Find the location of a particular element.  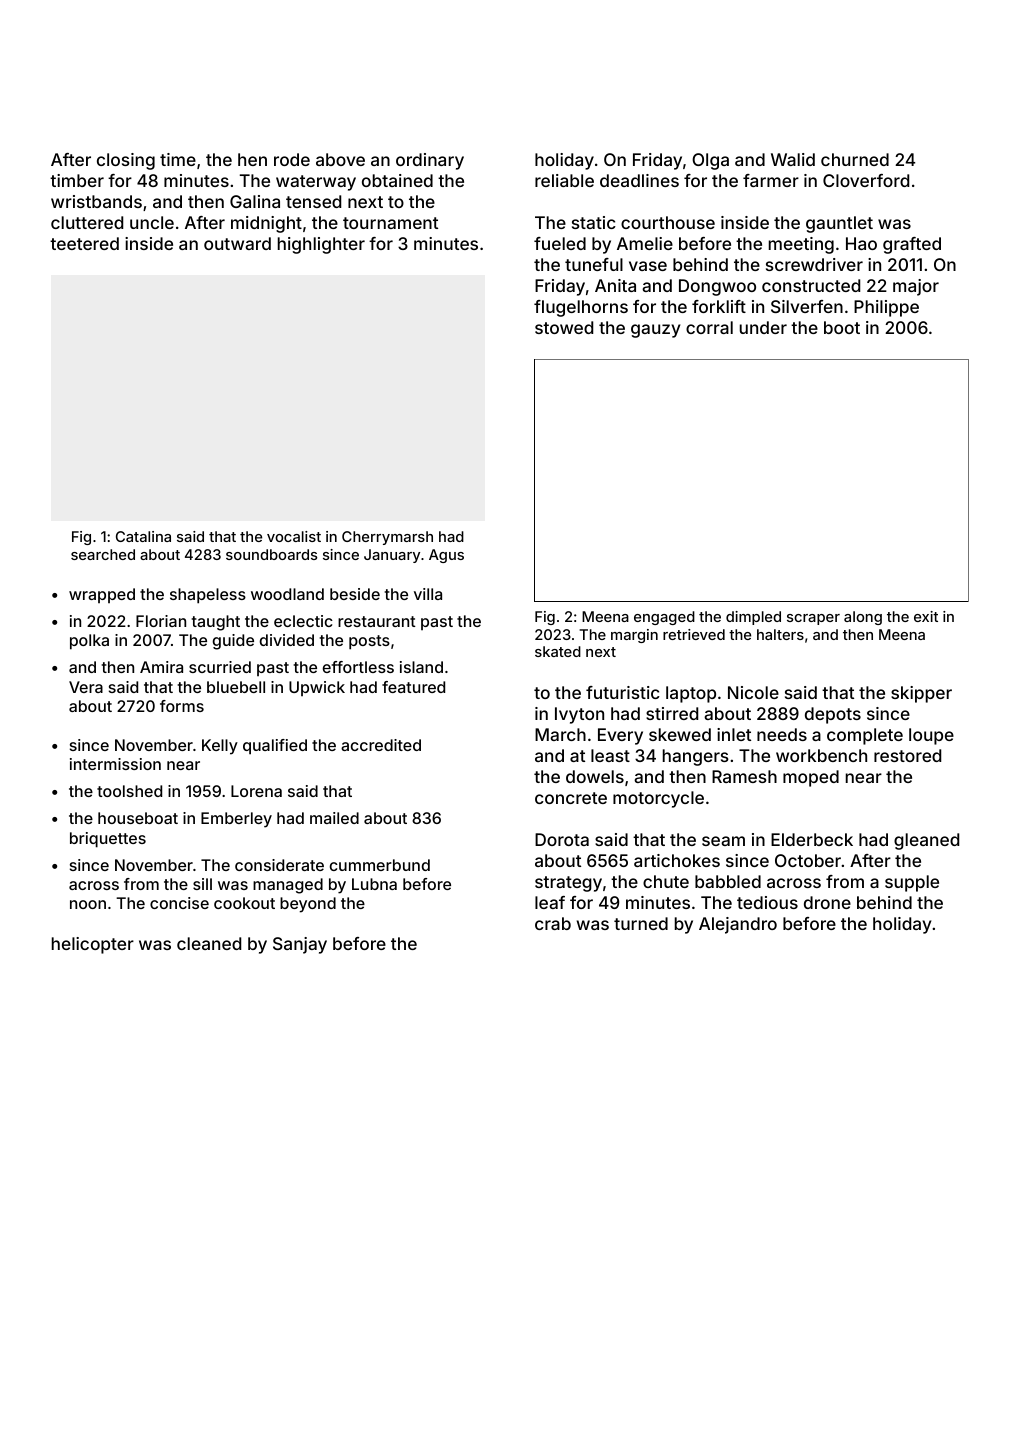

futuristic is located at coordinates (623, 692).
